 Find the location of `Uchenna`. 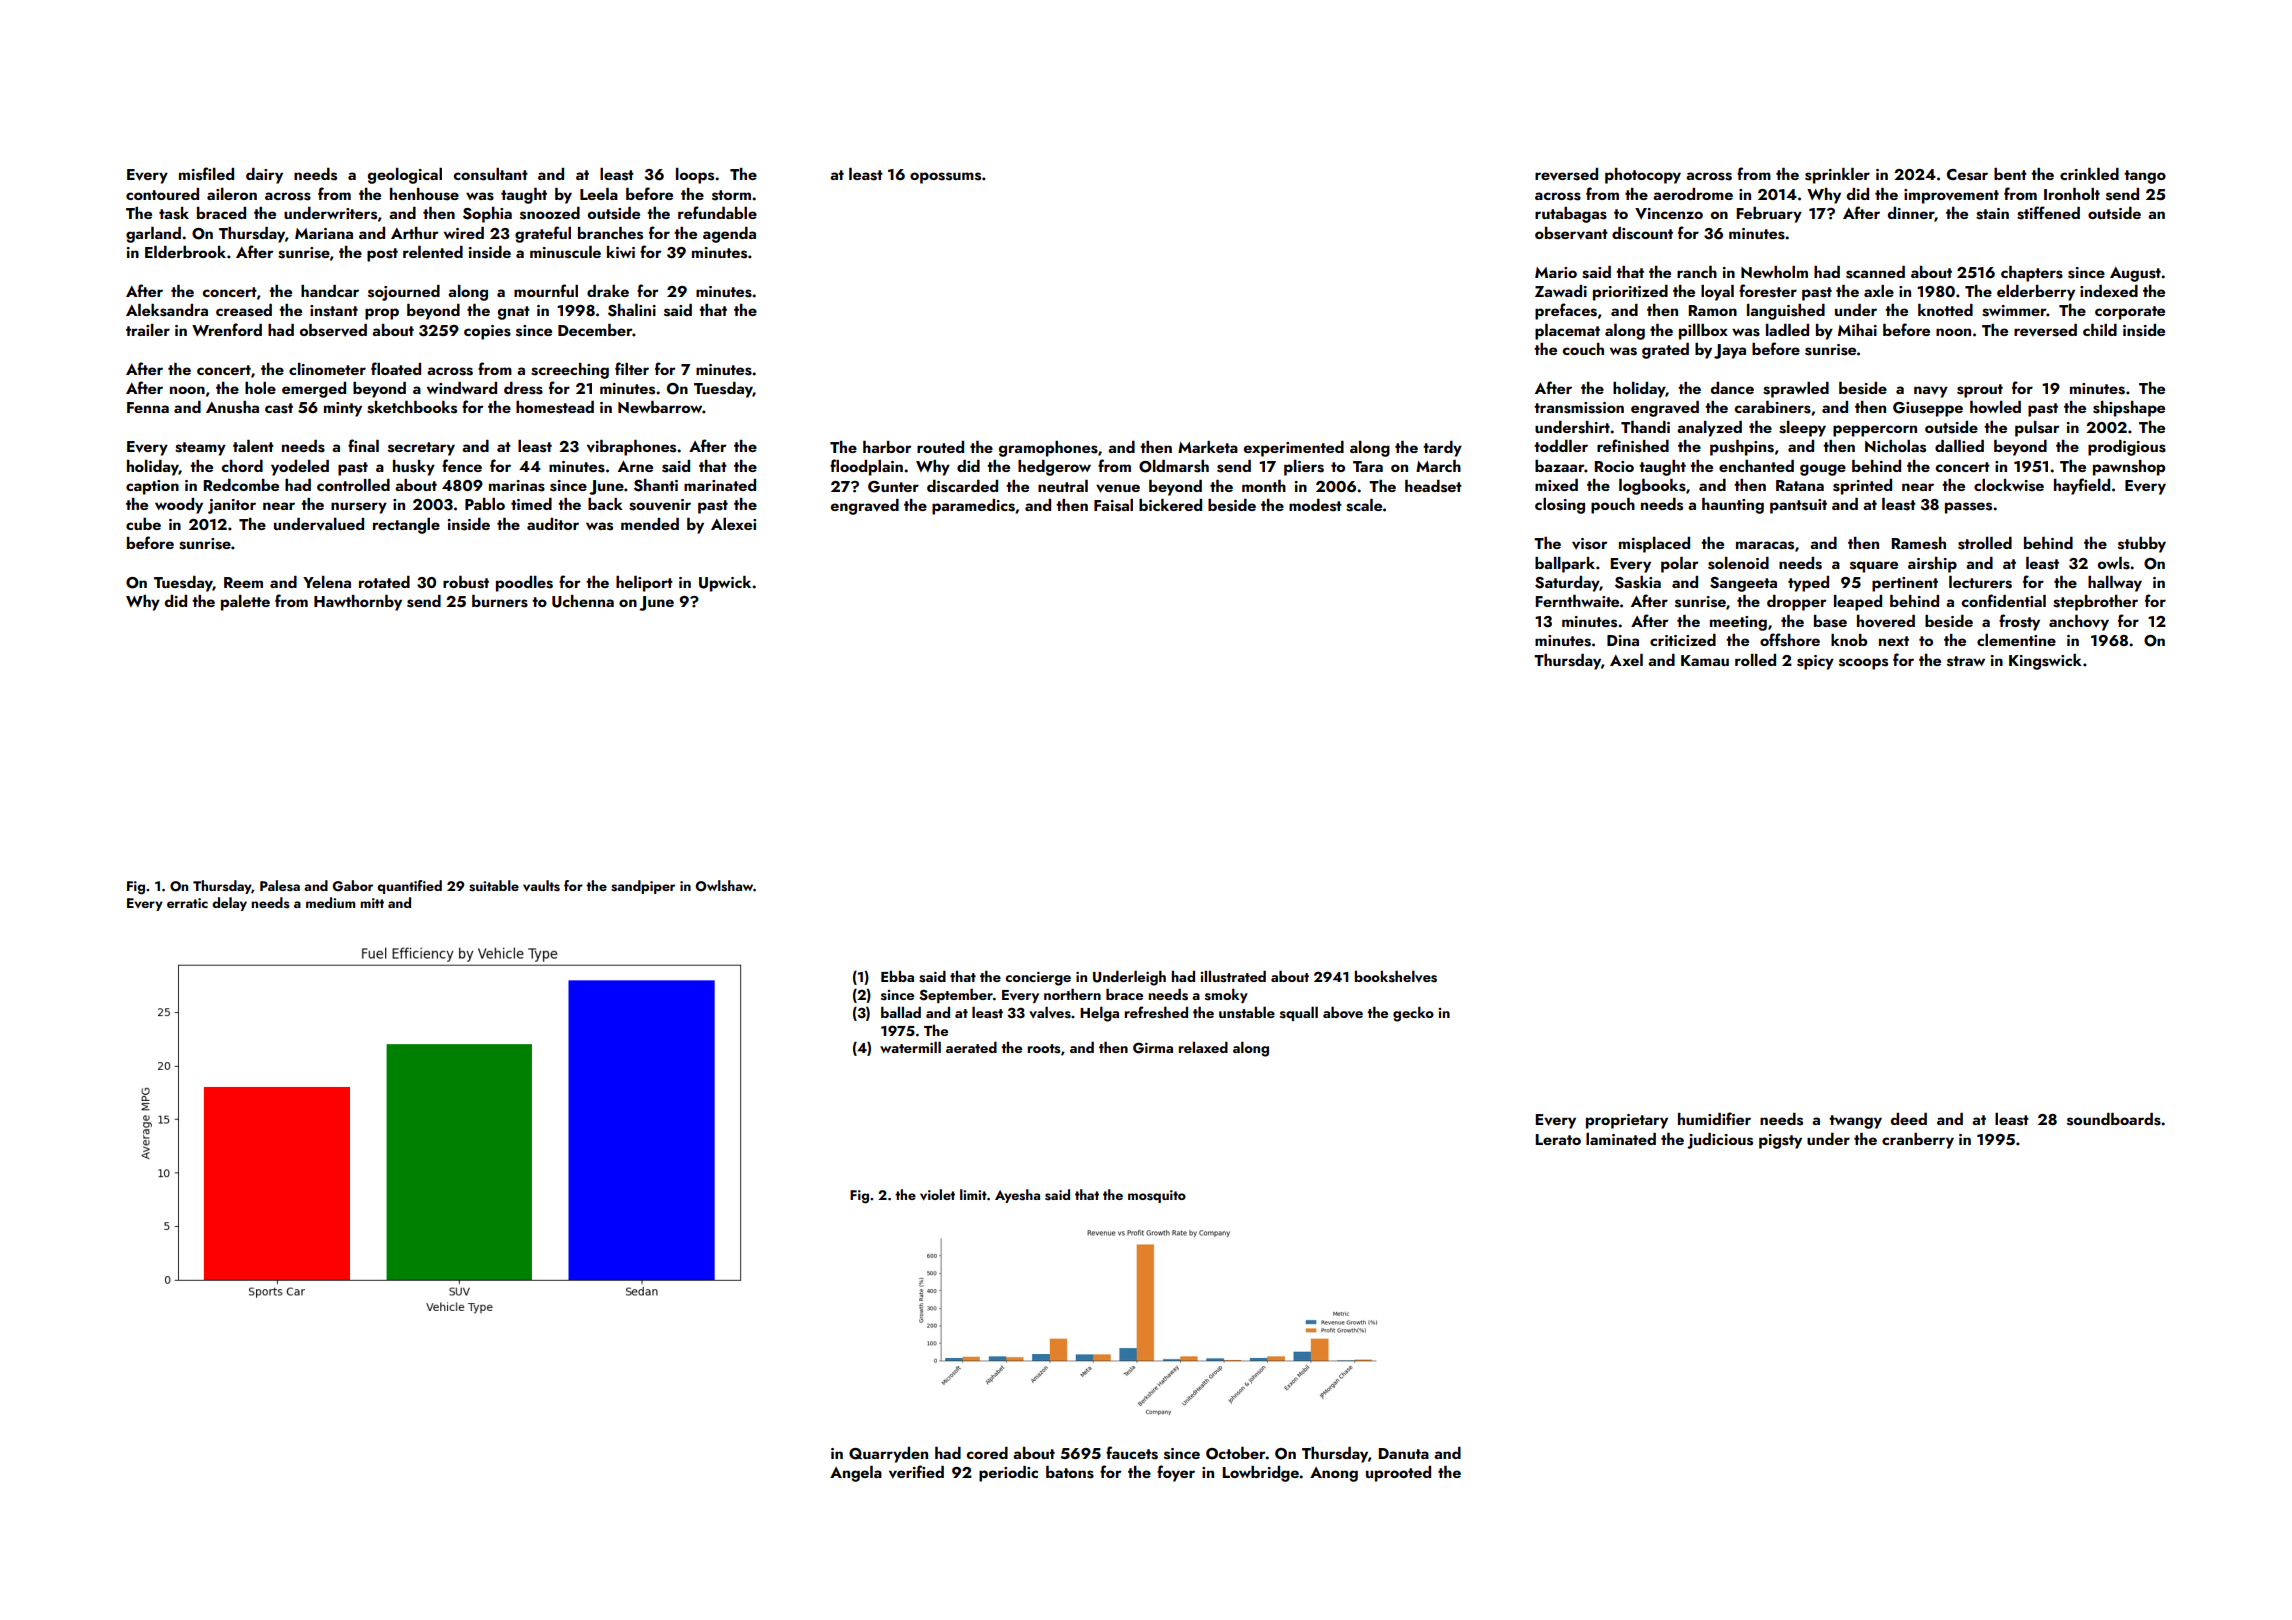

Uchenna is located at coordinates (583, 601).
